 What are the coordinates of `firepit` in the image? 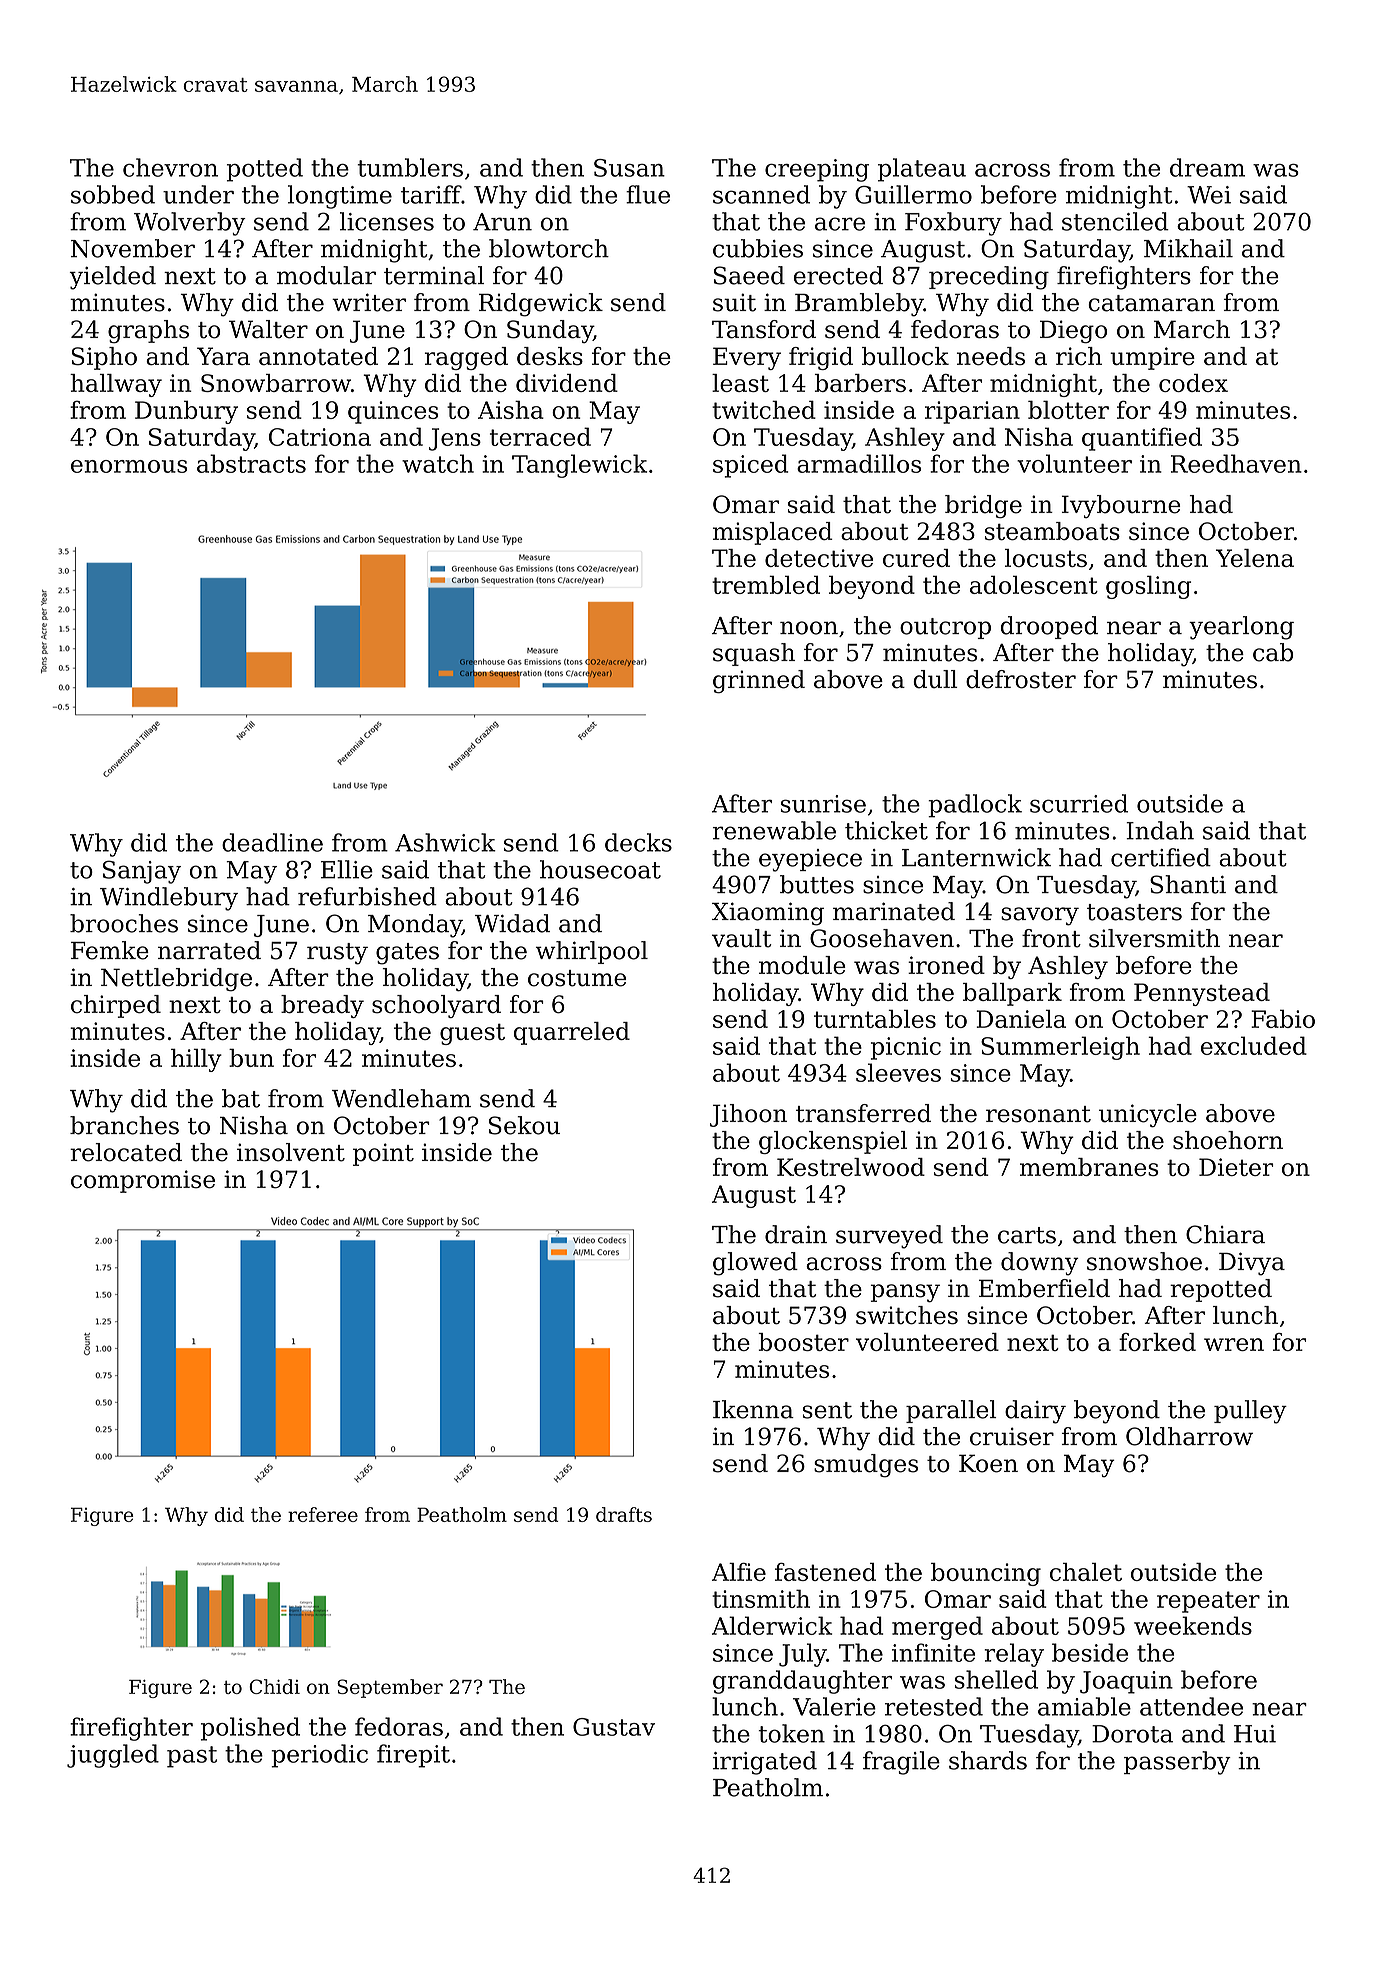 It's located at (413, 1756).
